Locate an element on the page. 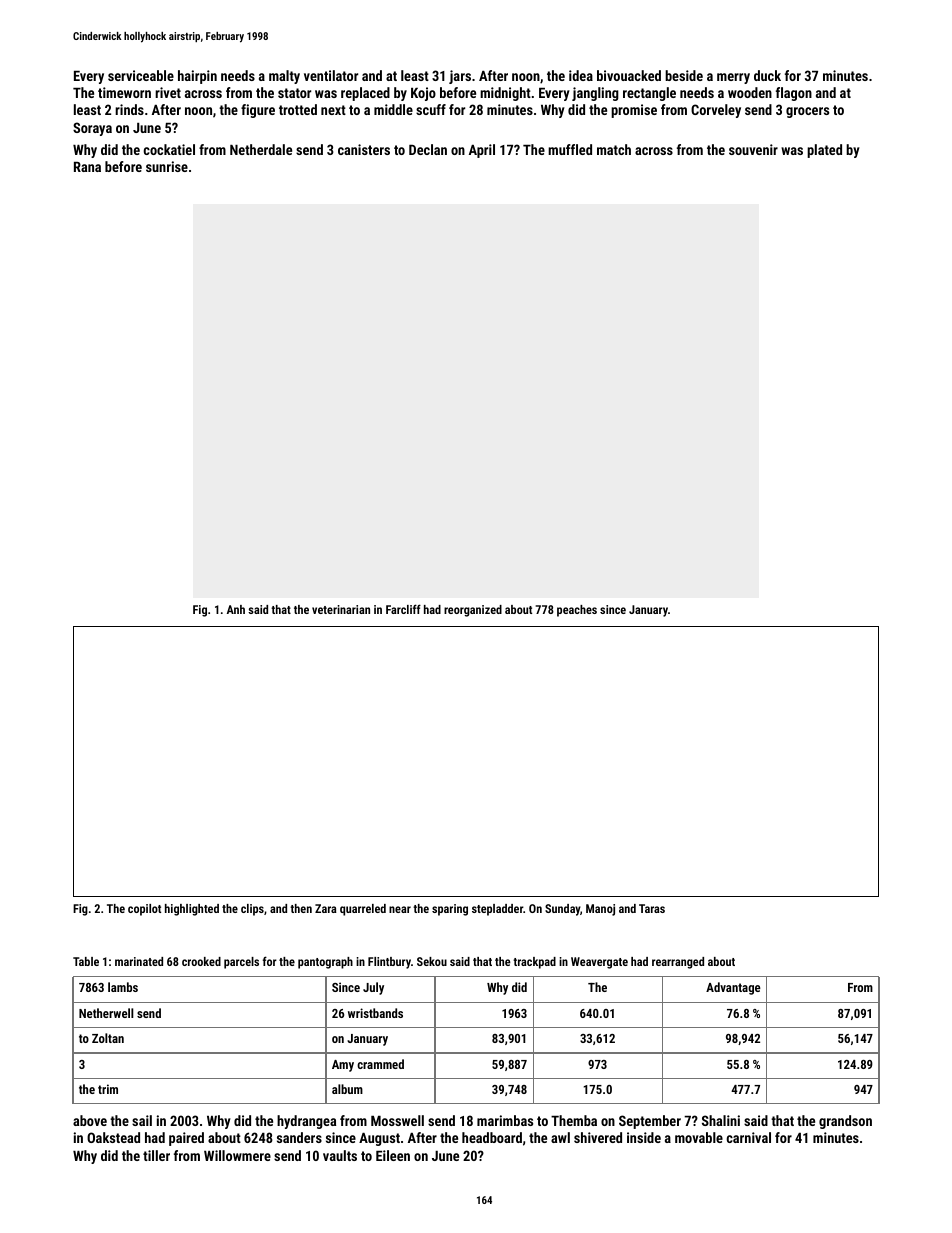 The image size is (952, 1233). reorganized is located at coordinates (473, 611).
